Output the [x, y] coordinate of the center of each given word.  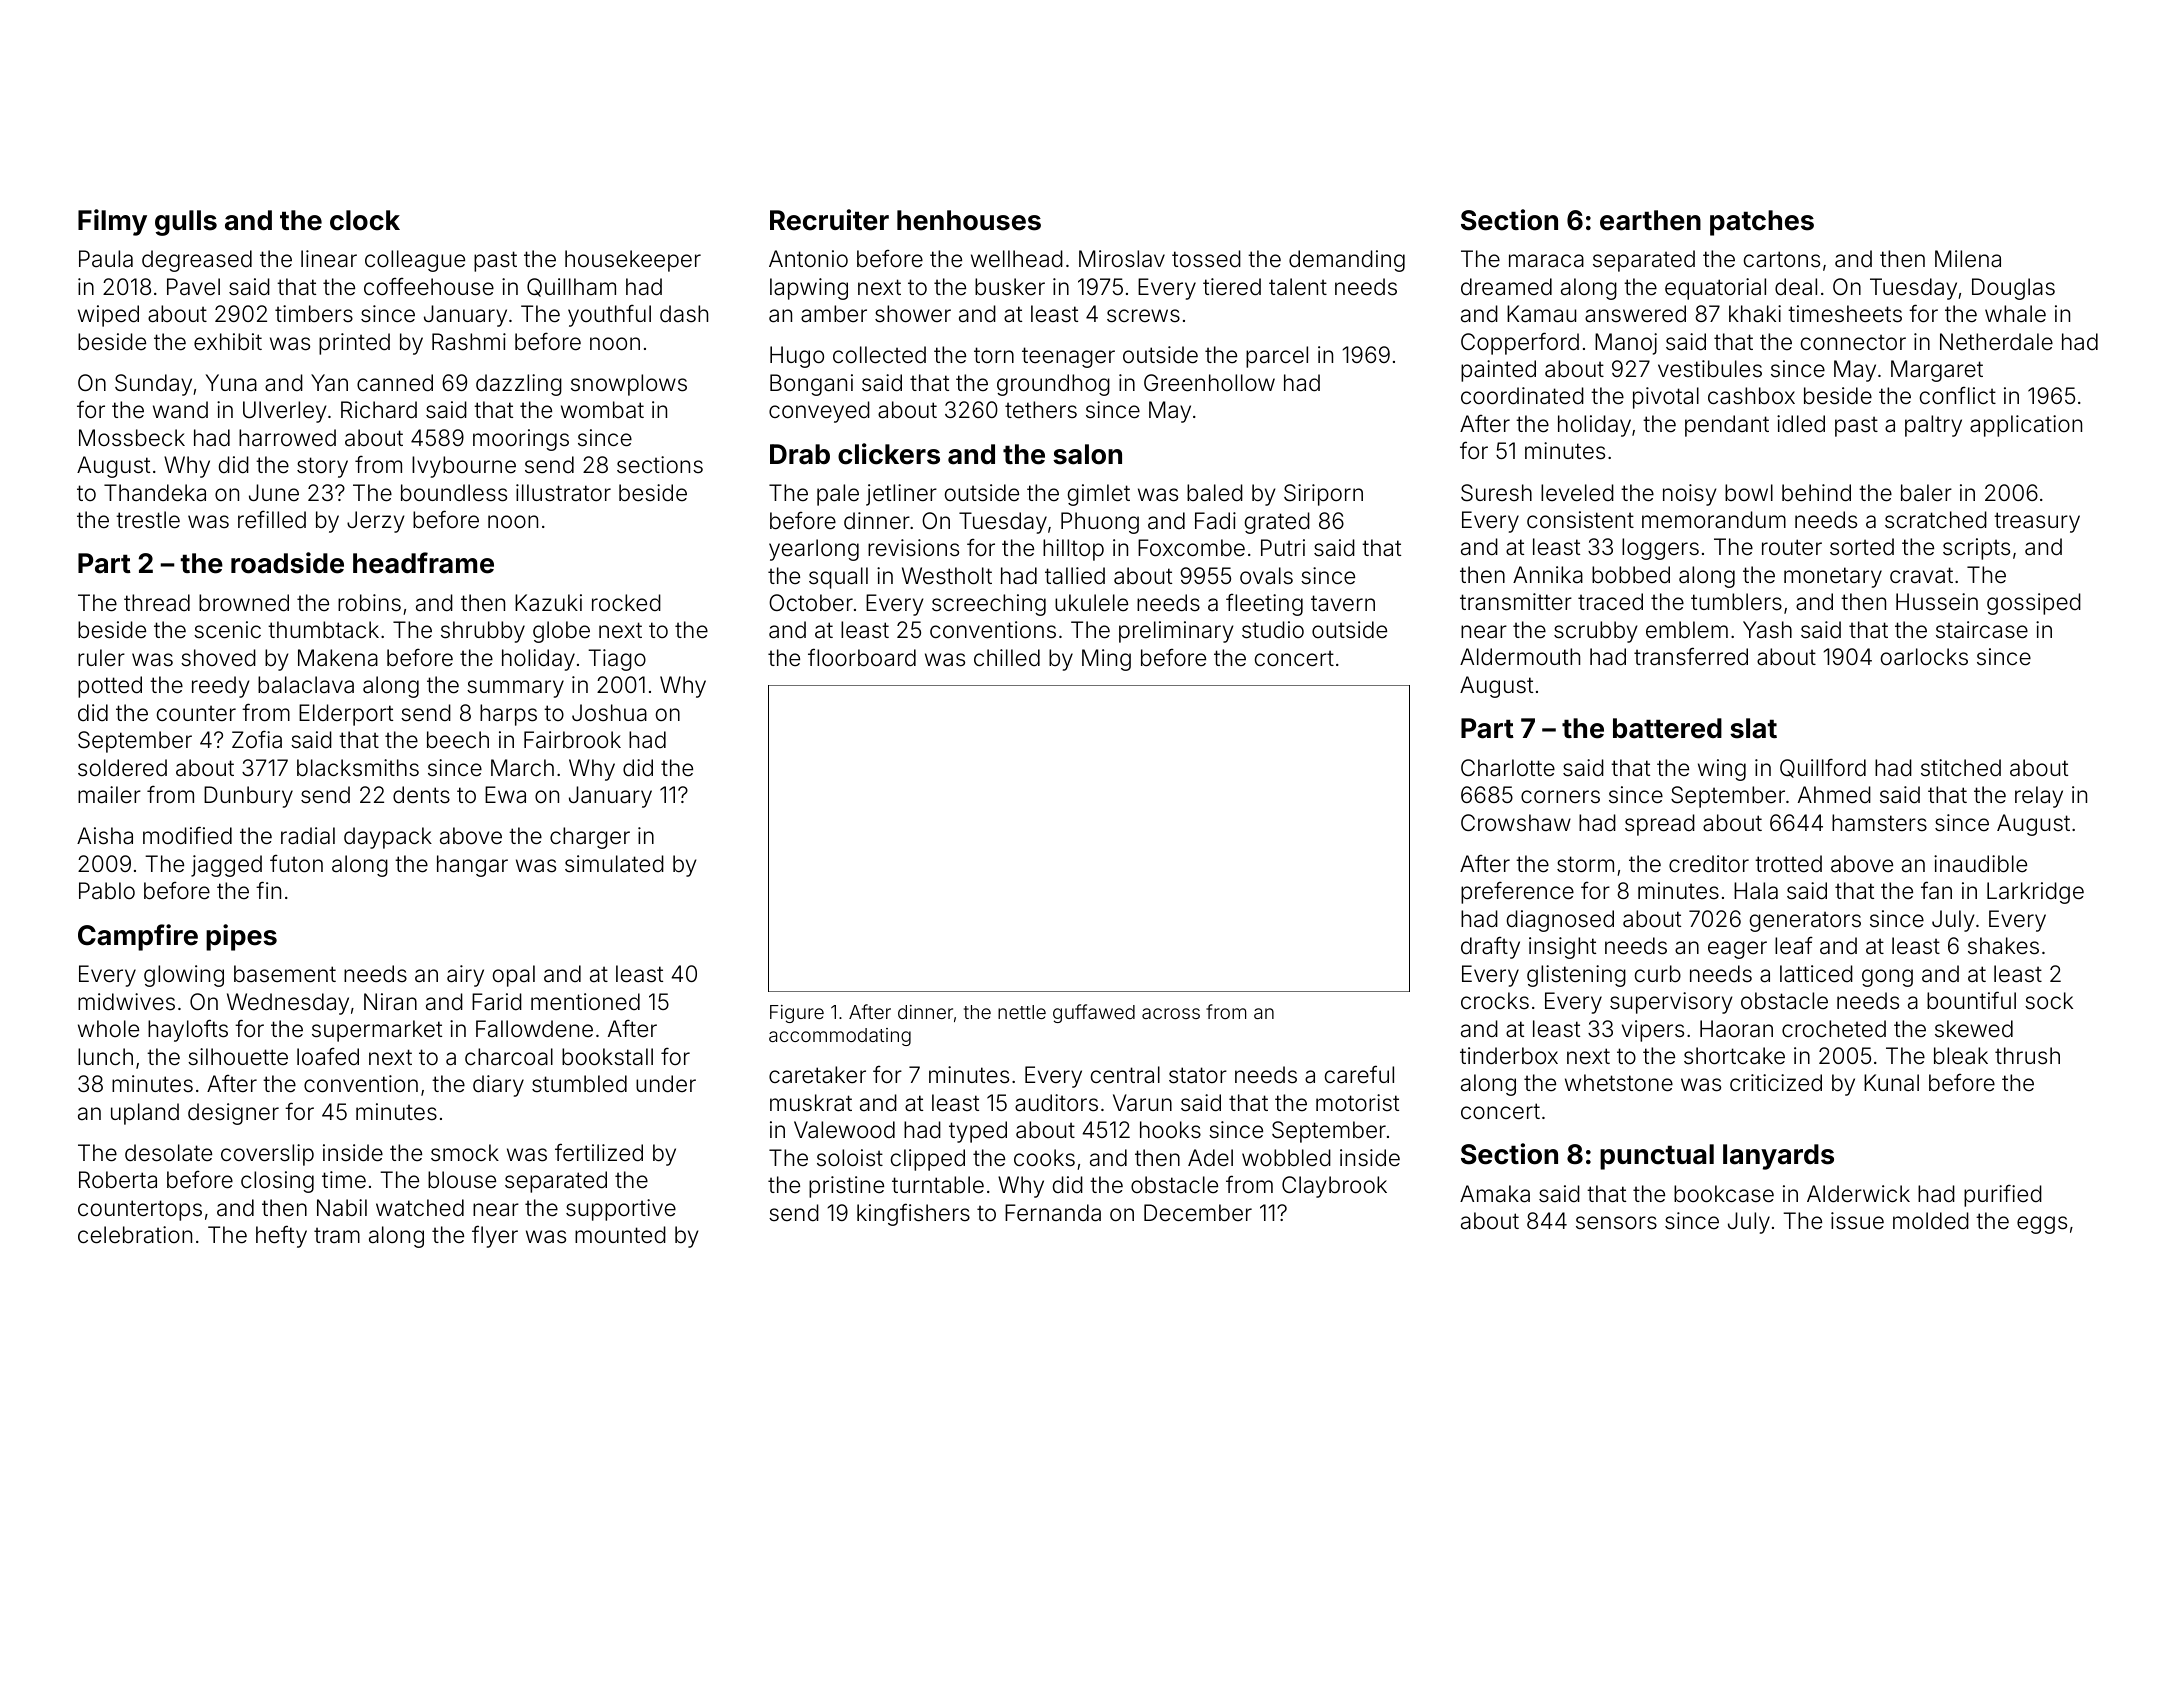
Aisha [105, 836]
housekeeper [633, 261]
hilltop [1073, 550]
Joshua [609, 713]
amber [834, 314]
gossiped [2034, 604]
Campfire [138, 937]
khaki [1755, 314]
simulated [614, 864]
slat [1753, 728]
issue [1857, 1221]
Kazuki [548, 603]
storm [1585, 864]
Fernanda [1053, 1213]
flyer [495, 1236]
